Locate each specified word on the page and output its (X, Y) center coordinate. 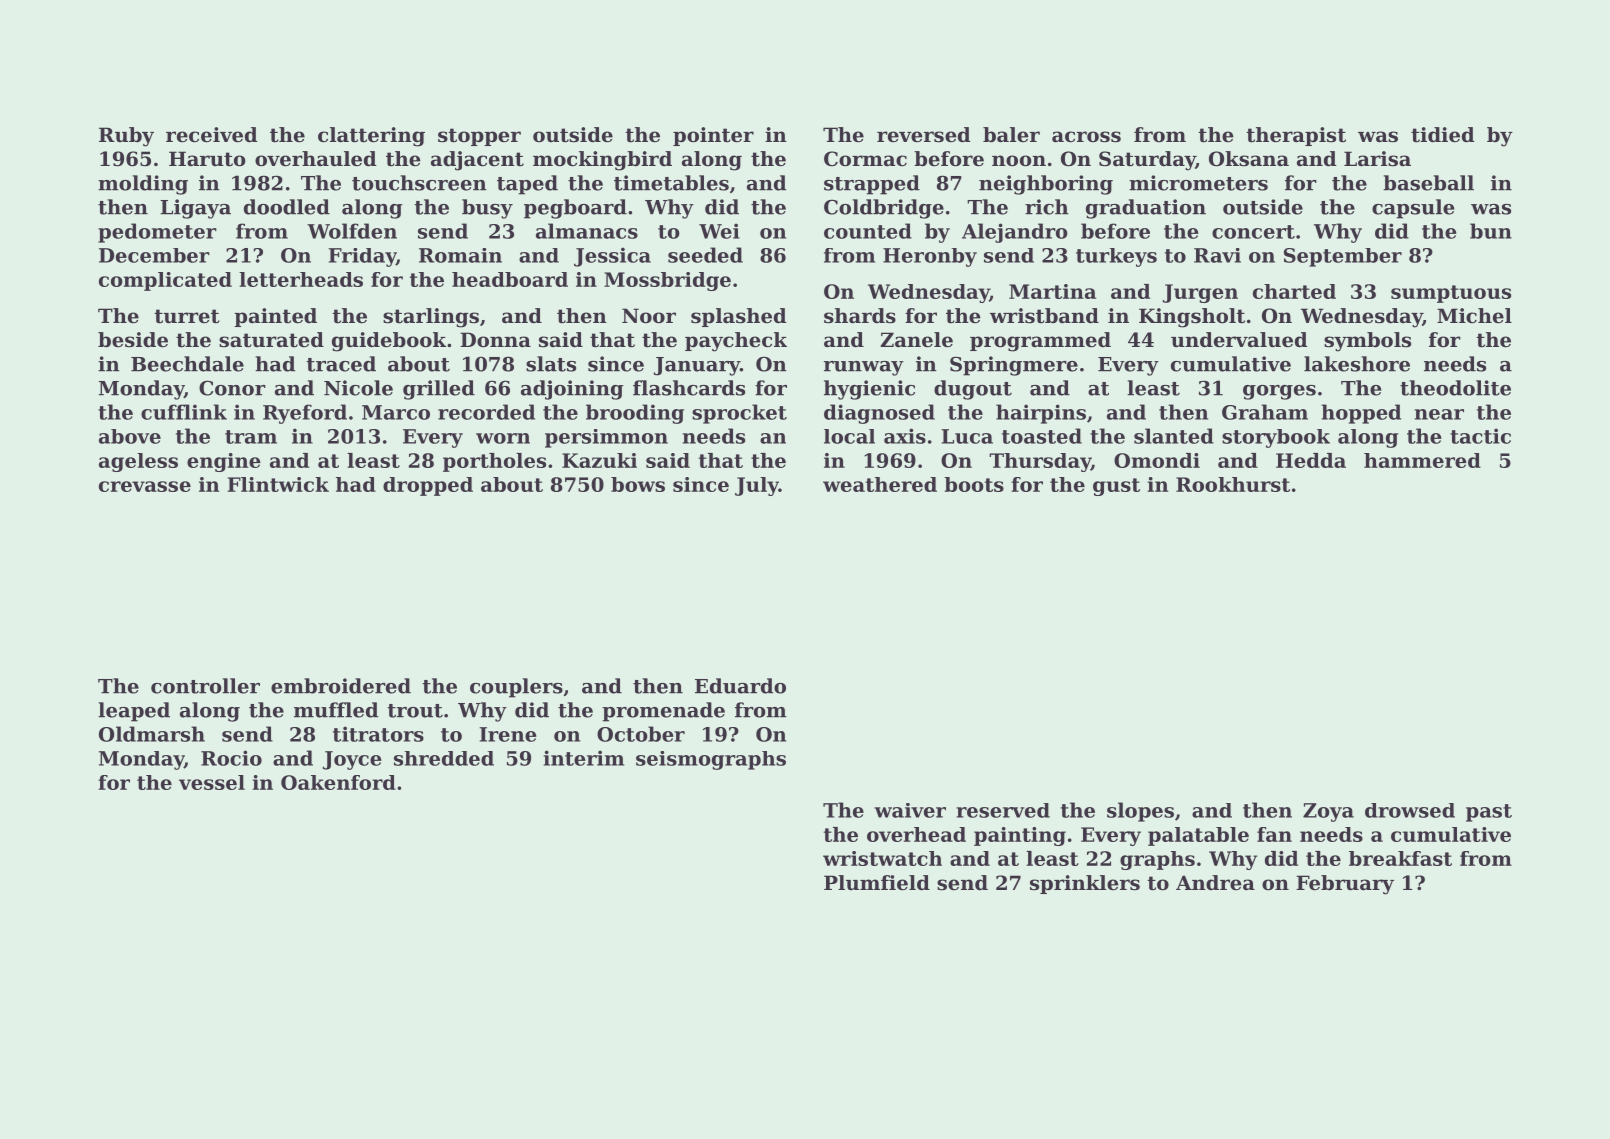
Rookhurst (1233, 484)
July (757, 486)
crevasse (145, 486)
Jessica (612, 257)
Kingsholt (1192, 318)
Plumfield (877, 883)
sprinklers (1085, 884)
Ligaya (195, 209)
